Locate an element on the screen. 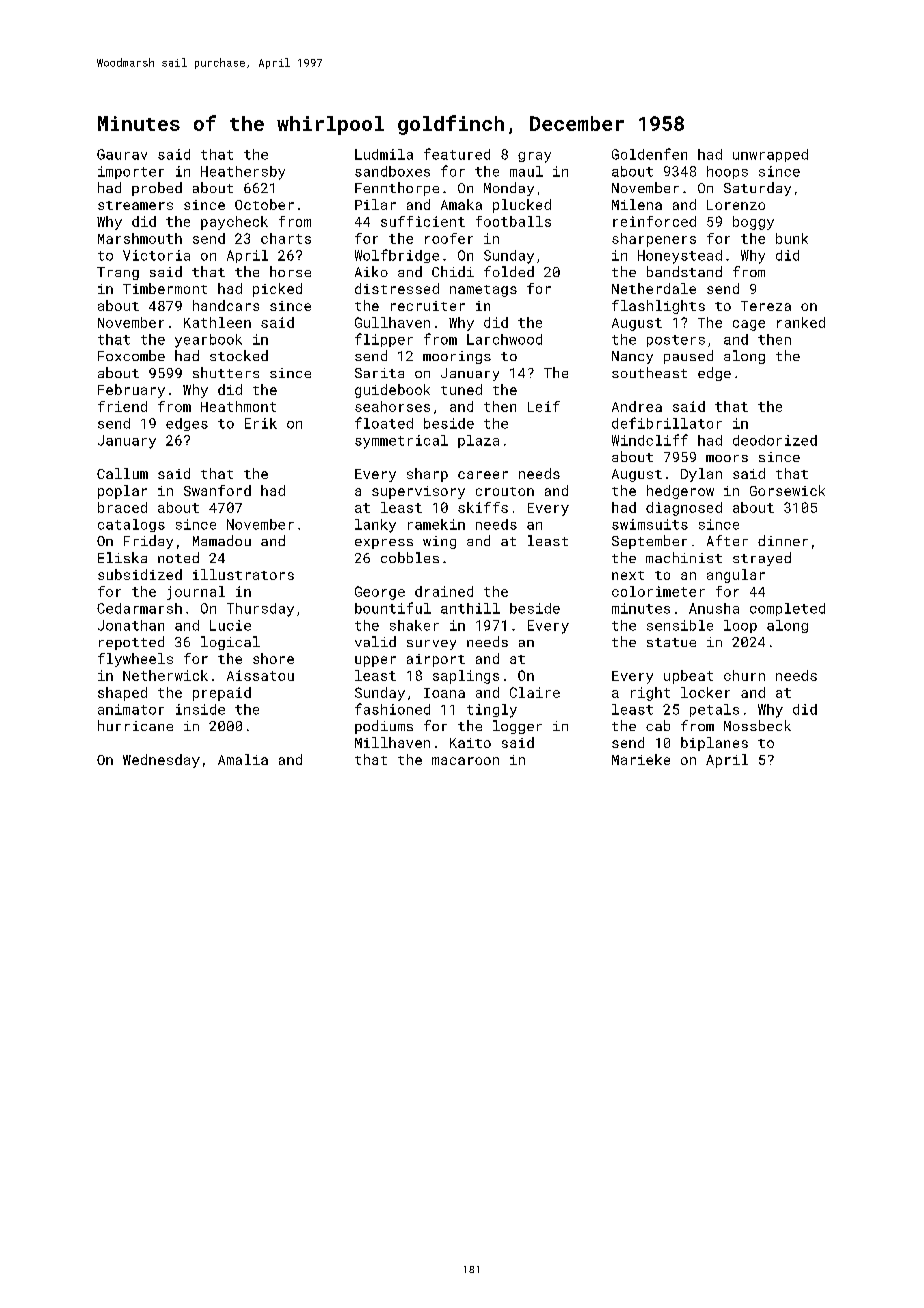  Heathersby is located at coordinates (243, 173).
